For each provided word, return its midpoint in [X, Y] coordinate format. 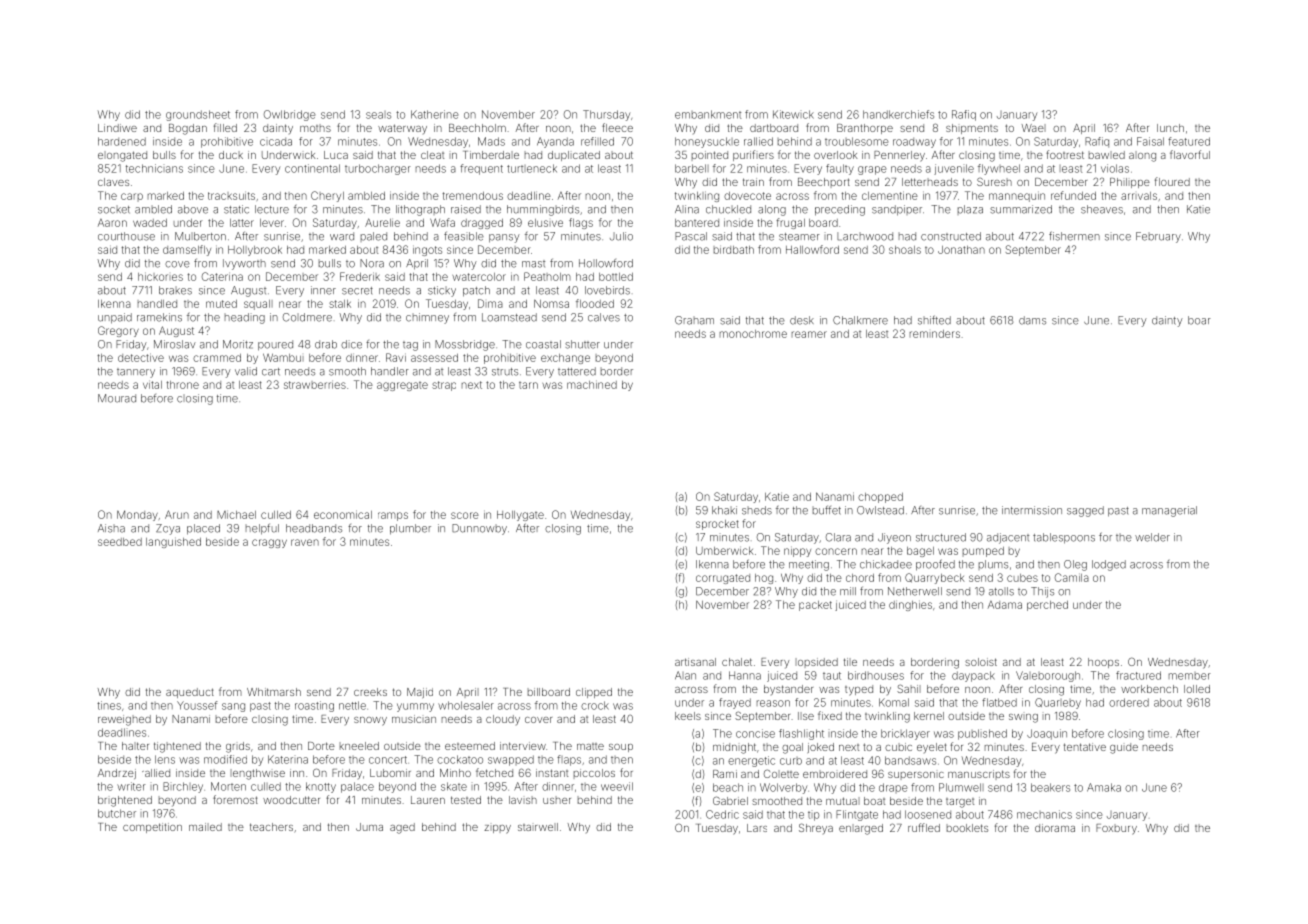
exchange [565, 359]
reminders [935, 334]
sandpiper [897, 210]
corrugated [723, 579]
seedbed [120, 542]
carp [132, 197]
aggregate [402, 386]
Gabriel [730, 800]
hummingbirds [543, 210]
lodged [1109, 565]
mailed [205, 827]
